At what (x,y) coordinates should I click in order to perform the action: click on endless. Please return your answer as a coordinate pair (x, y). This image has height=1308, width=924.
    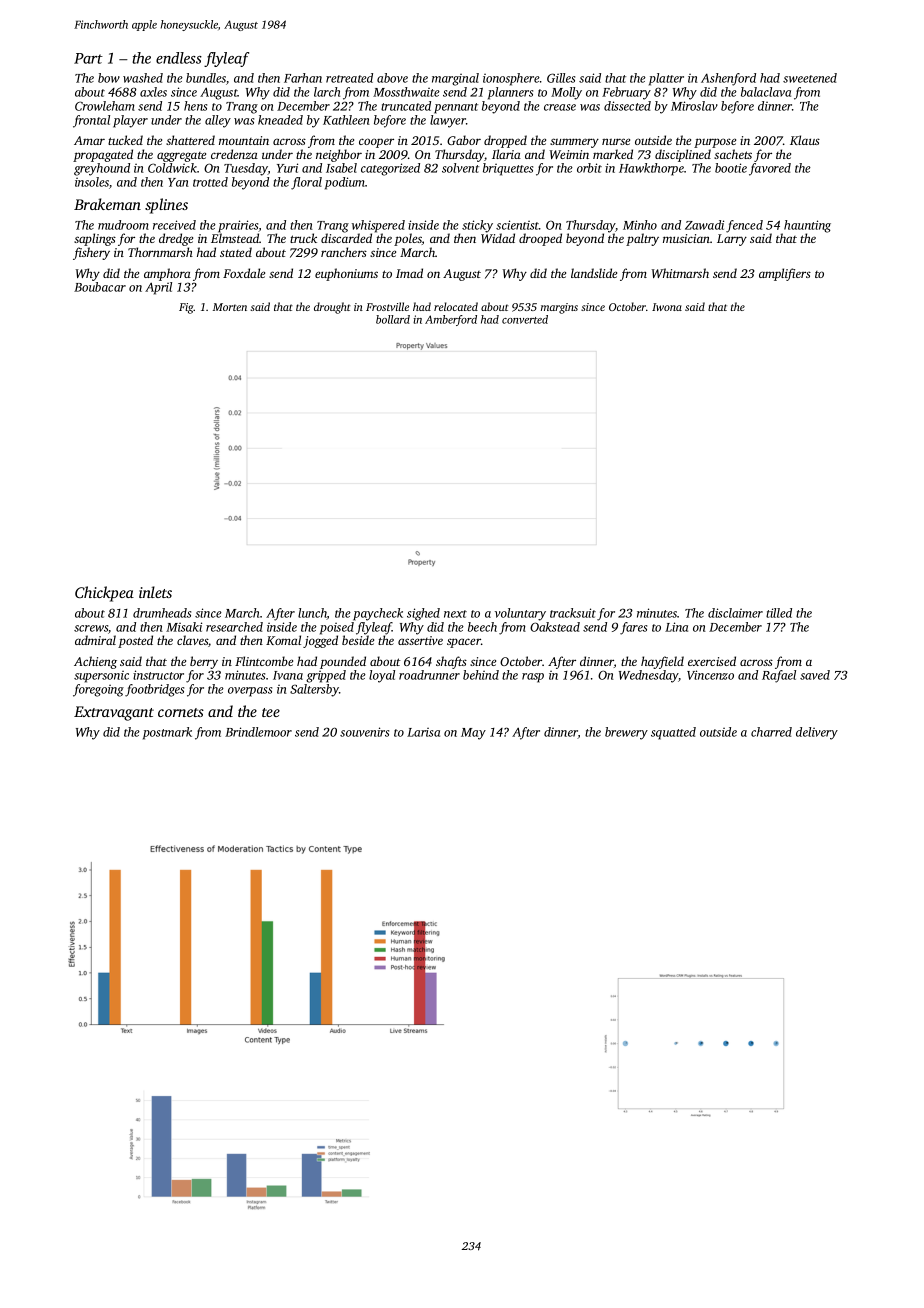
    Looking at the image, I should click on (179, 58).
